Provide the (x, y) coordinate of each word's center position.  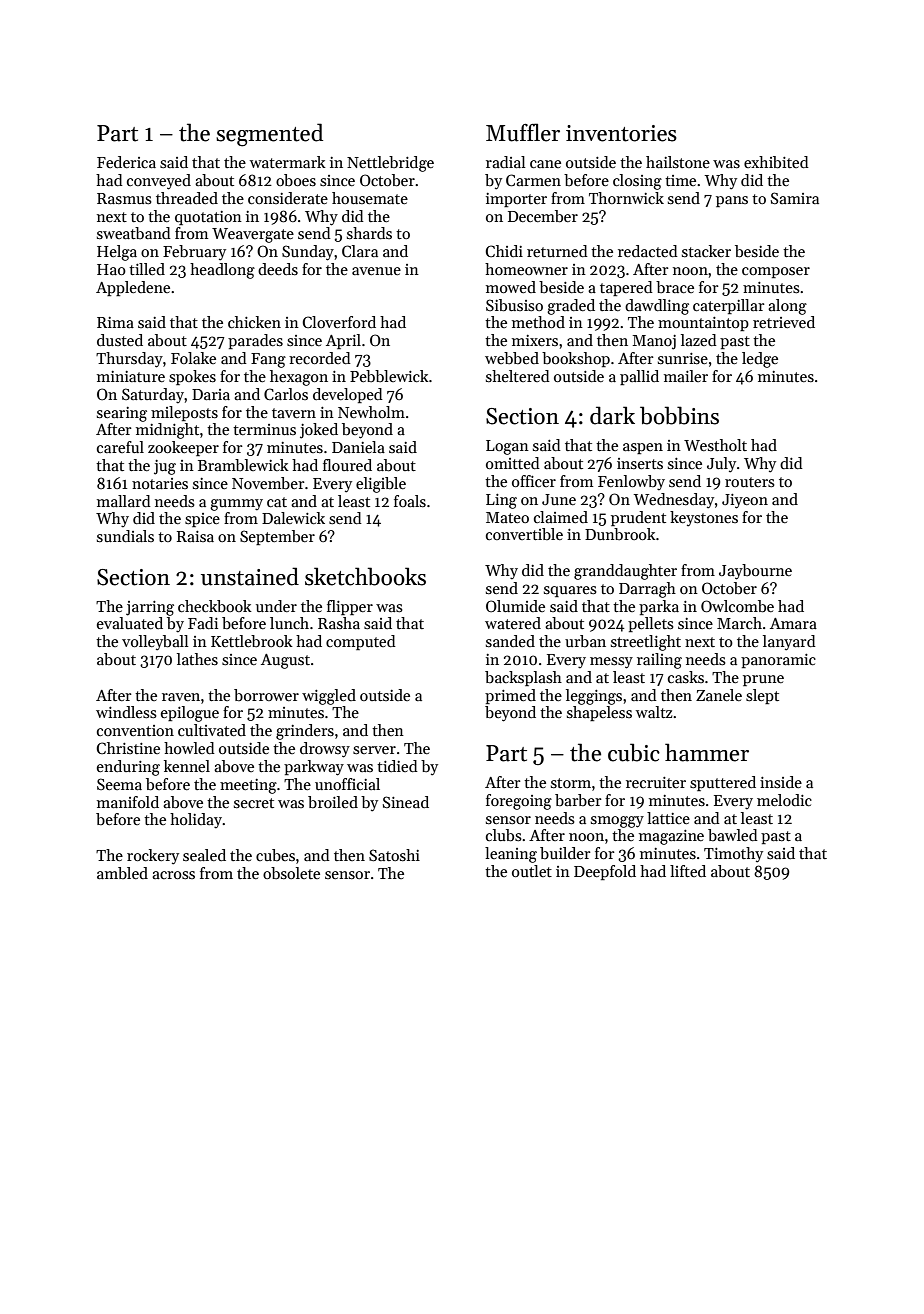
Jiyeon (745, 501)
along (787, 307)
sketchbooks (365, 576)
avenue (376, 271)
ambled (122, 873)
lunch (289, 623)
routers (750, 482)
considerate (288, 198)
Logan (507, 447)
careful (120, 447)
